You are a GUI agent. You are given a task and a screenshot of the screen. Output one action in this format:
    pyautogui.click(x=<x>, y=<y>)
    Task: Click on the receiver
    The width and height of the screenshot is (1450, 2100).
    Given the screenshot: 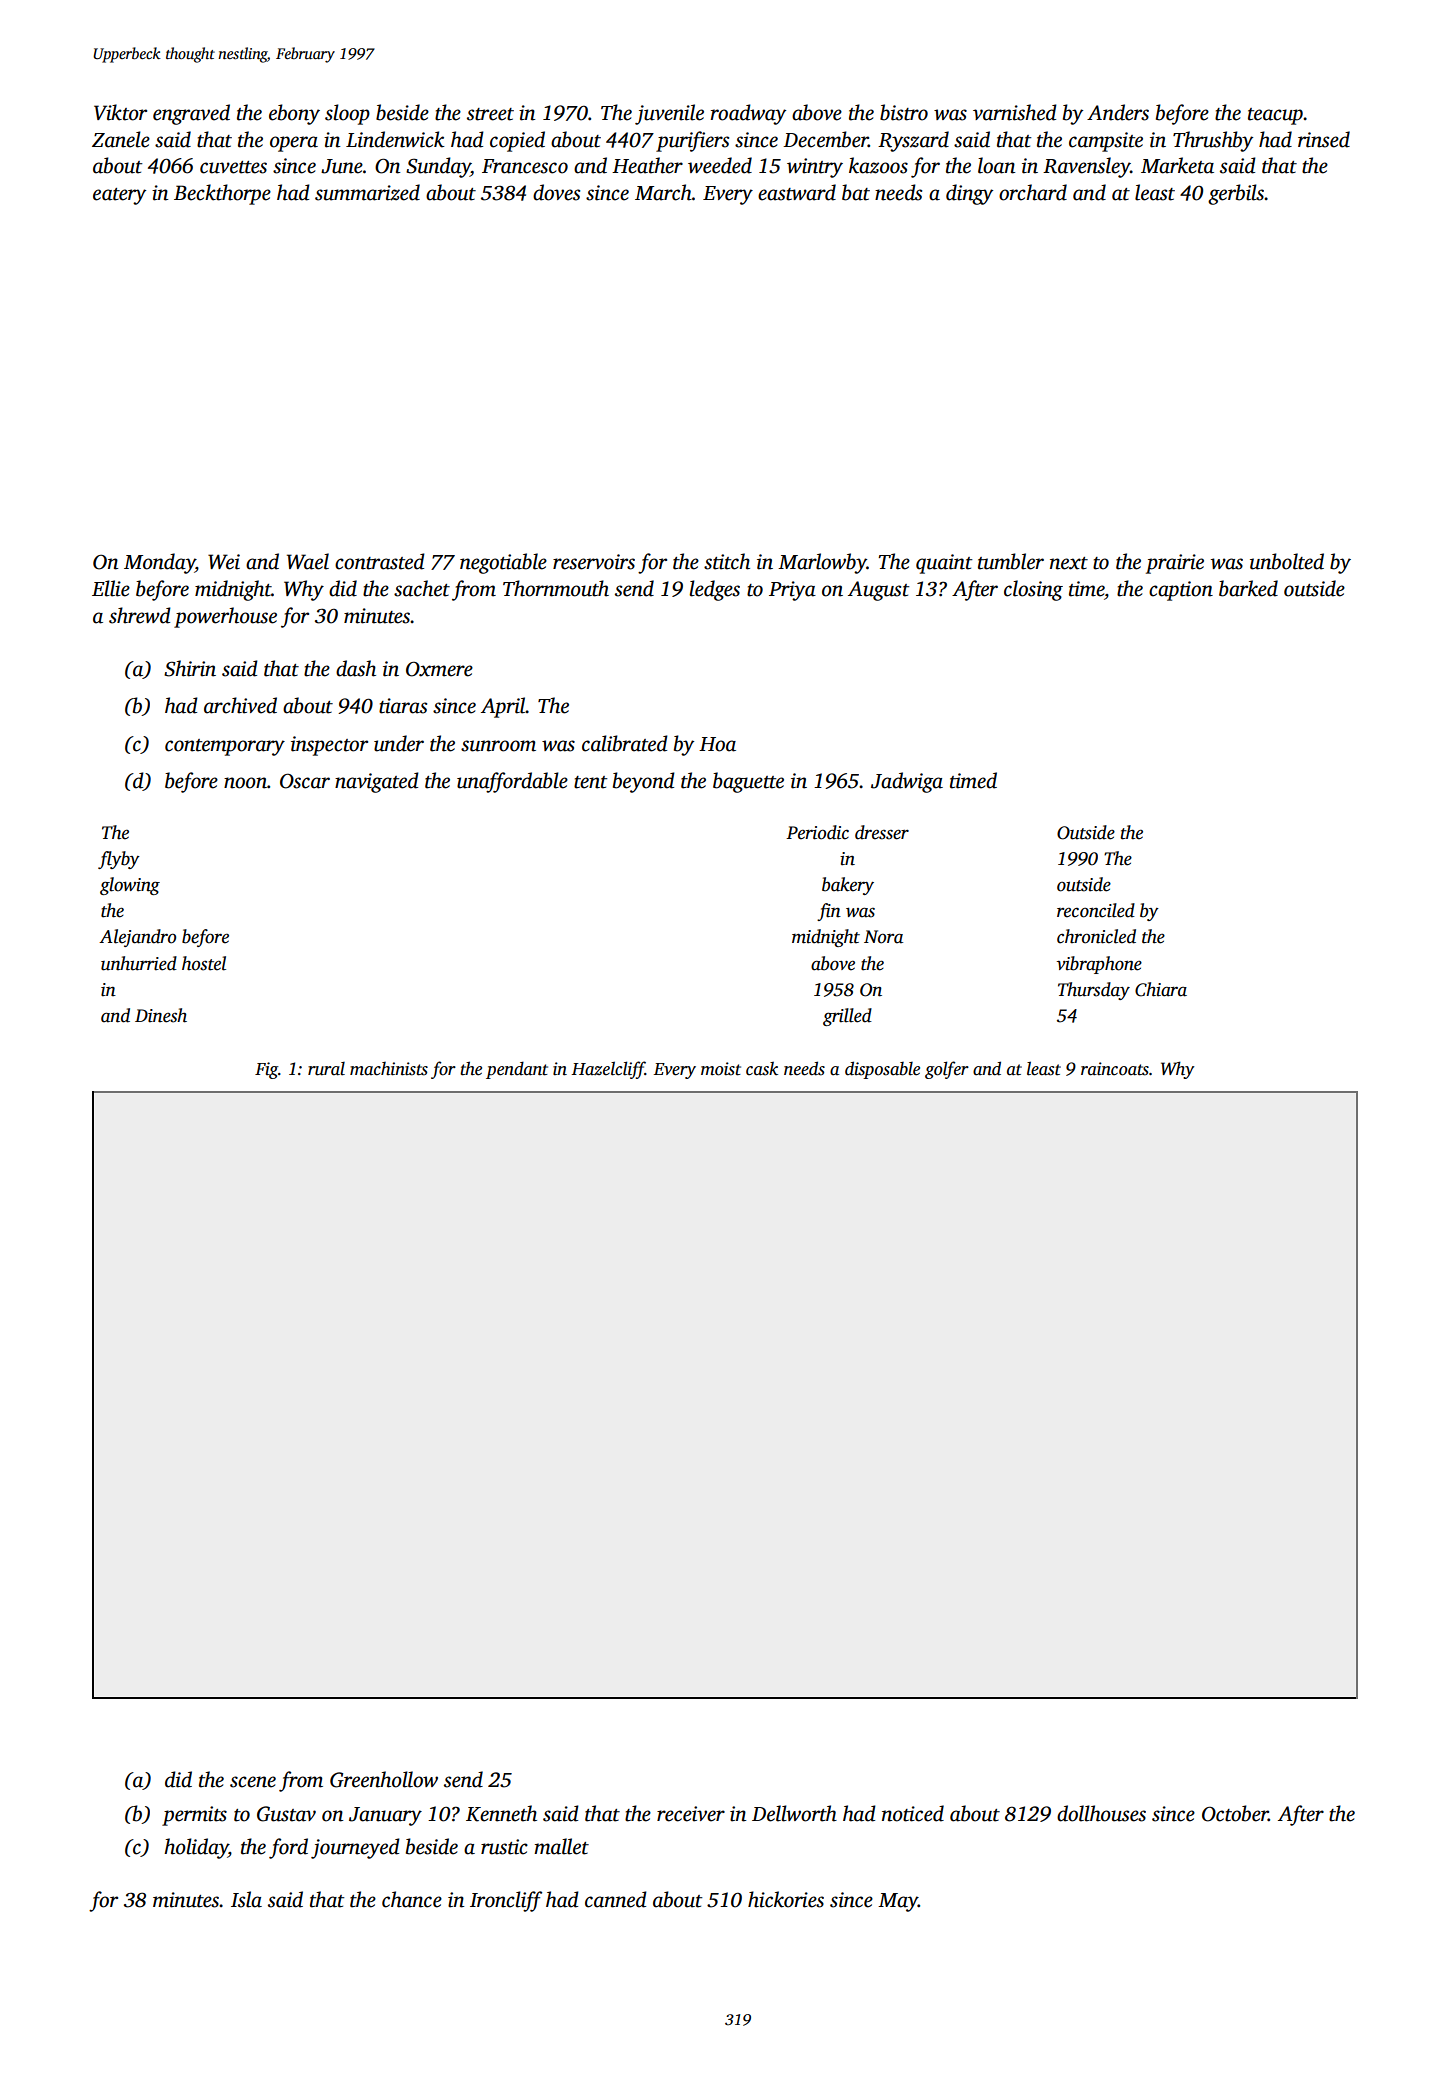 What is the action you would take?
    pyautogui.click(x=691, y=1814)
